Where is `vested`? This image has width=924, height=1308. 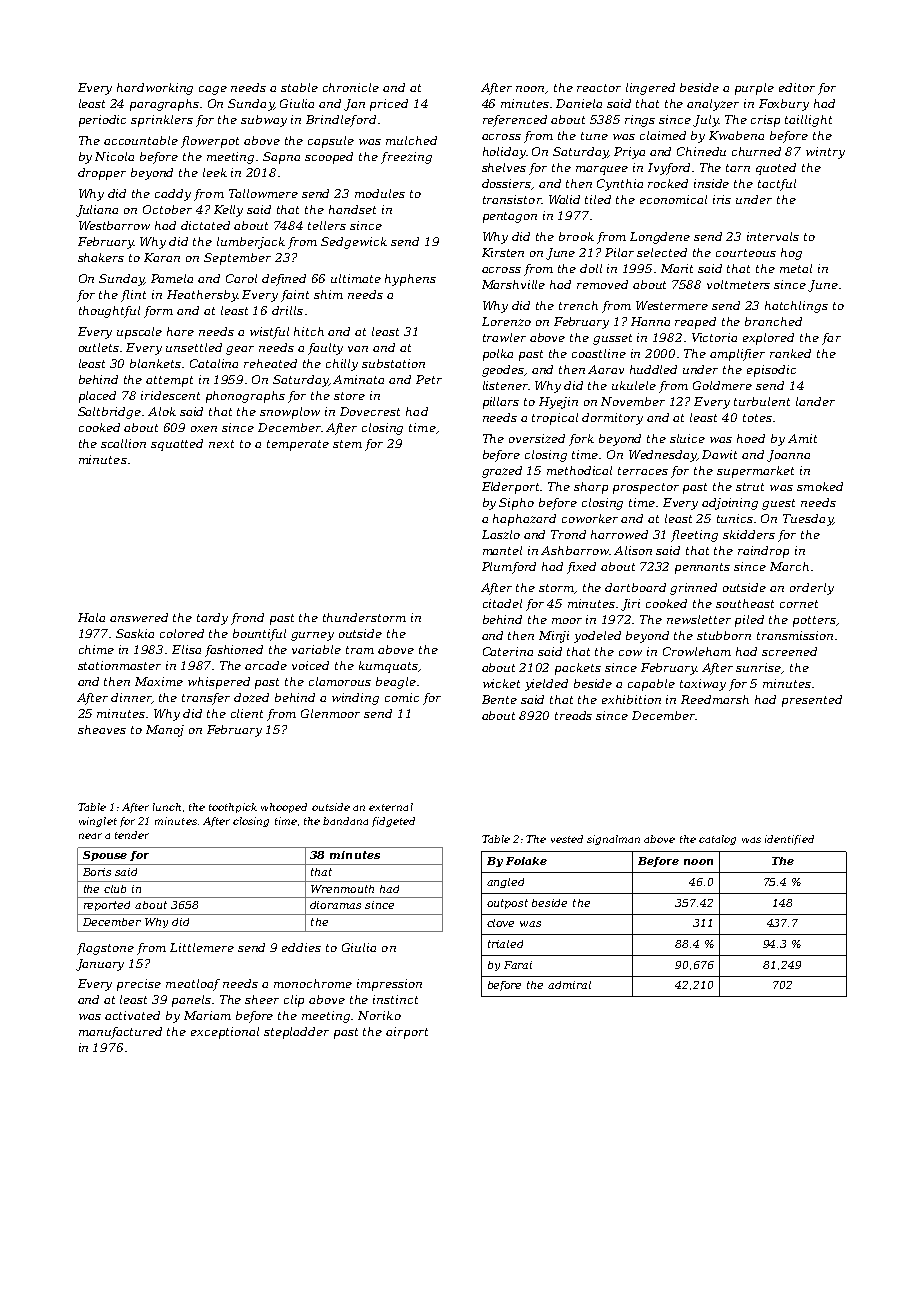
vested is located at coordinates (567, 839).
